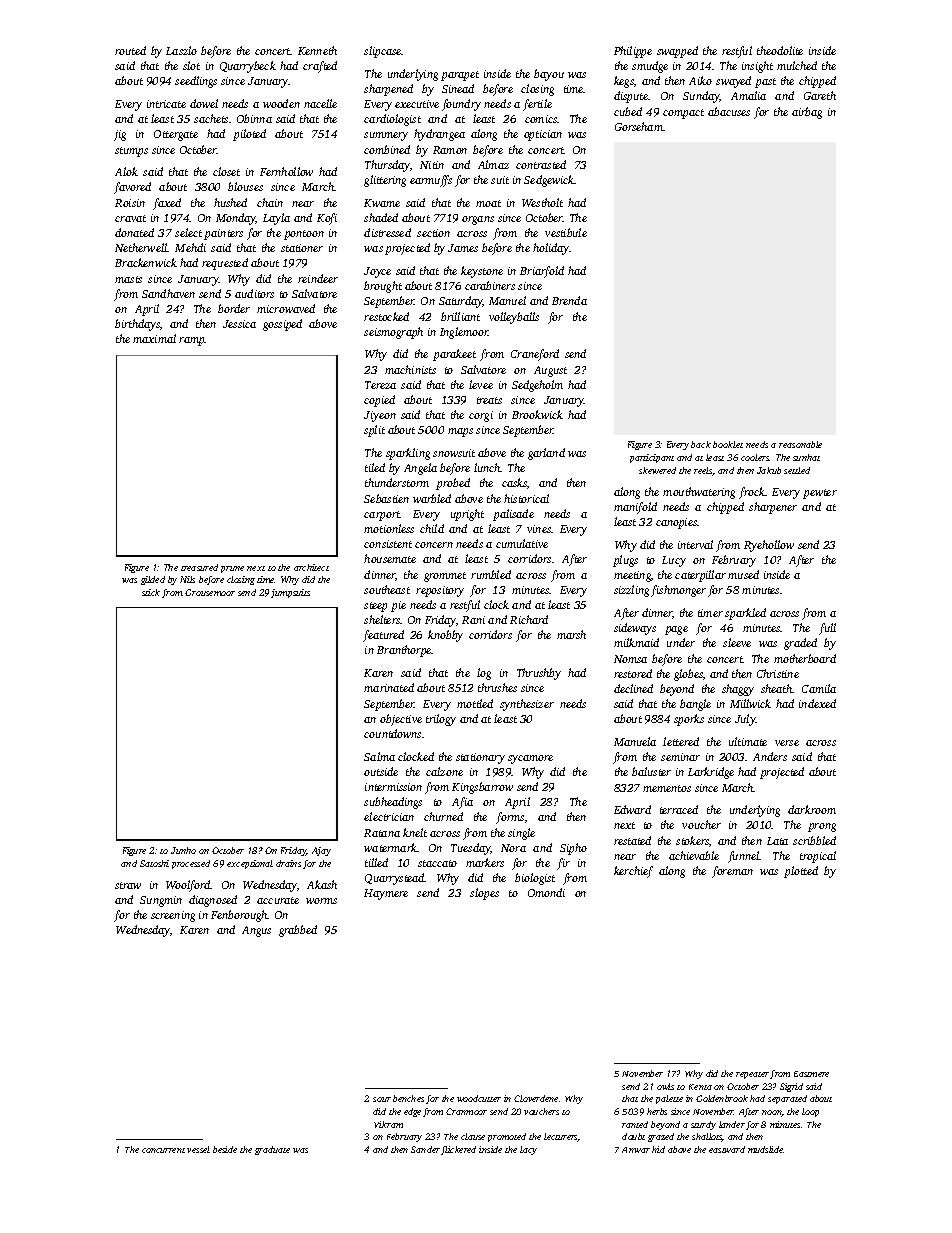  I want to click on probed, so click(453, 484).
